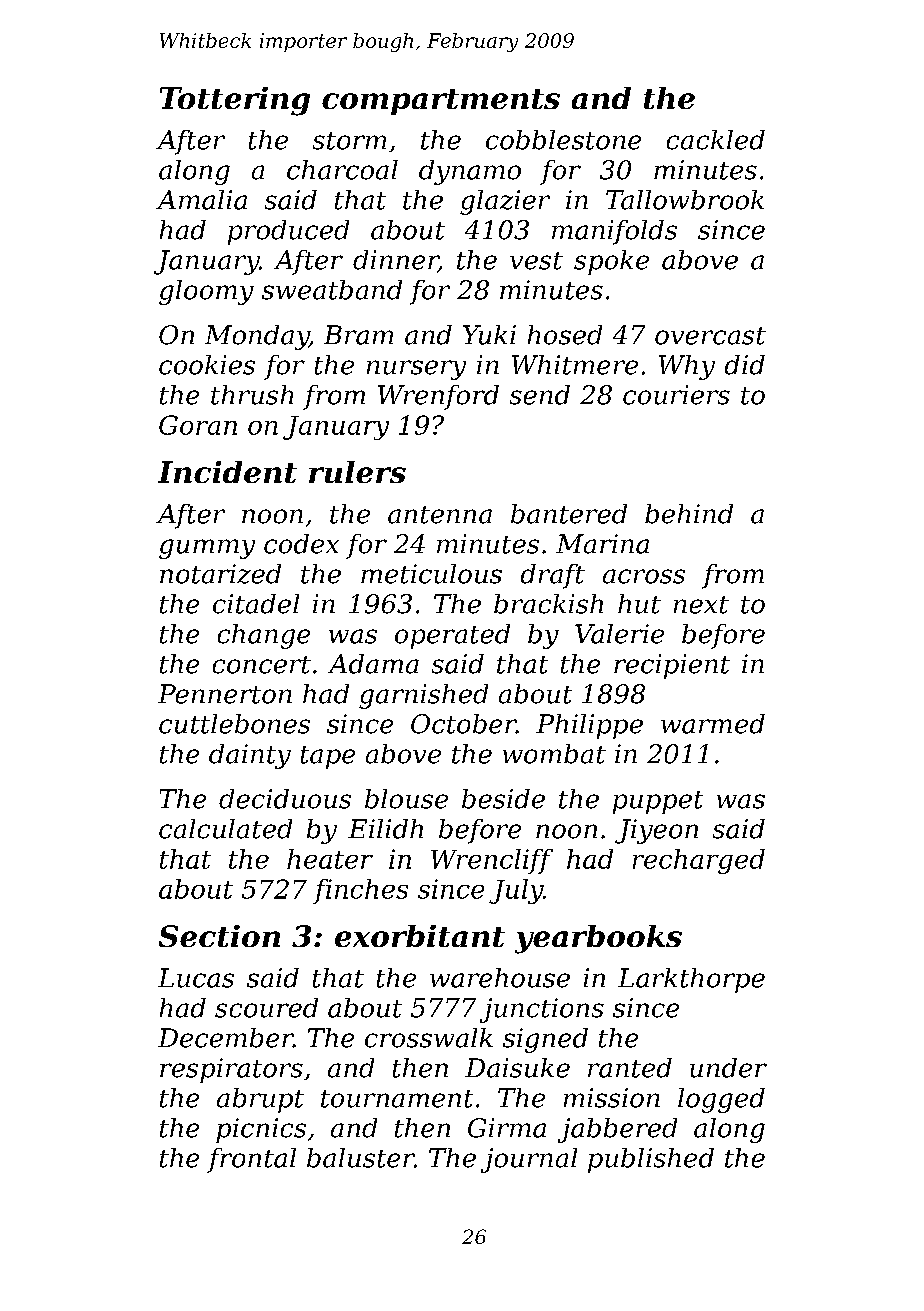 The width and height of the screenshot is (924, 1311). I want to click on warmed, so click(713, 724).
